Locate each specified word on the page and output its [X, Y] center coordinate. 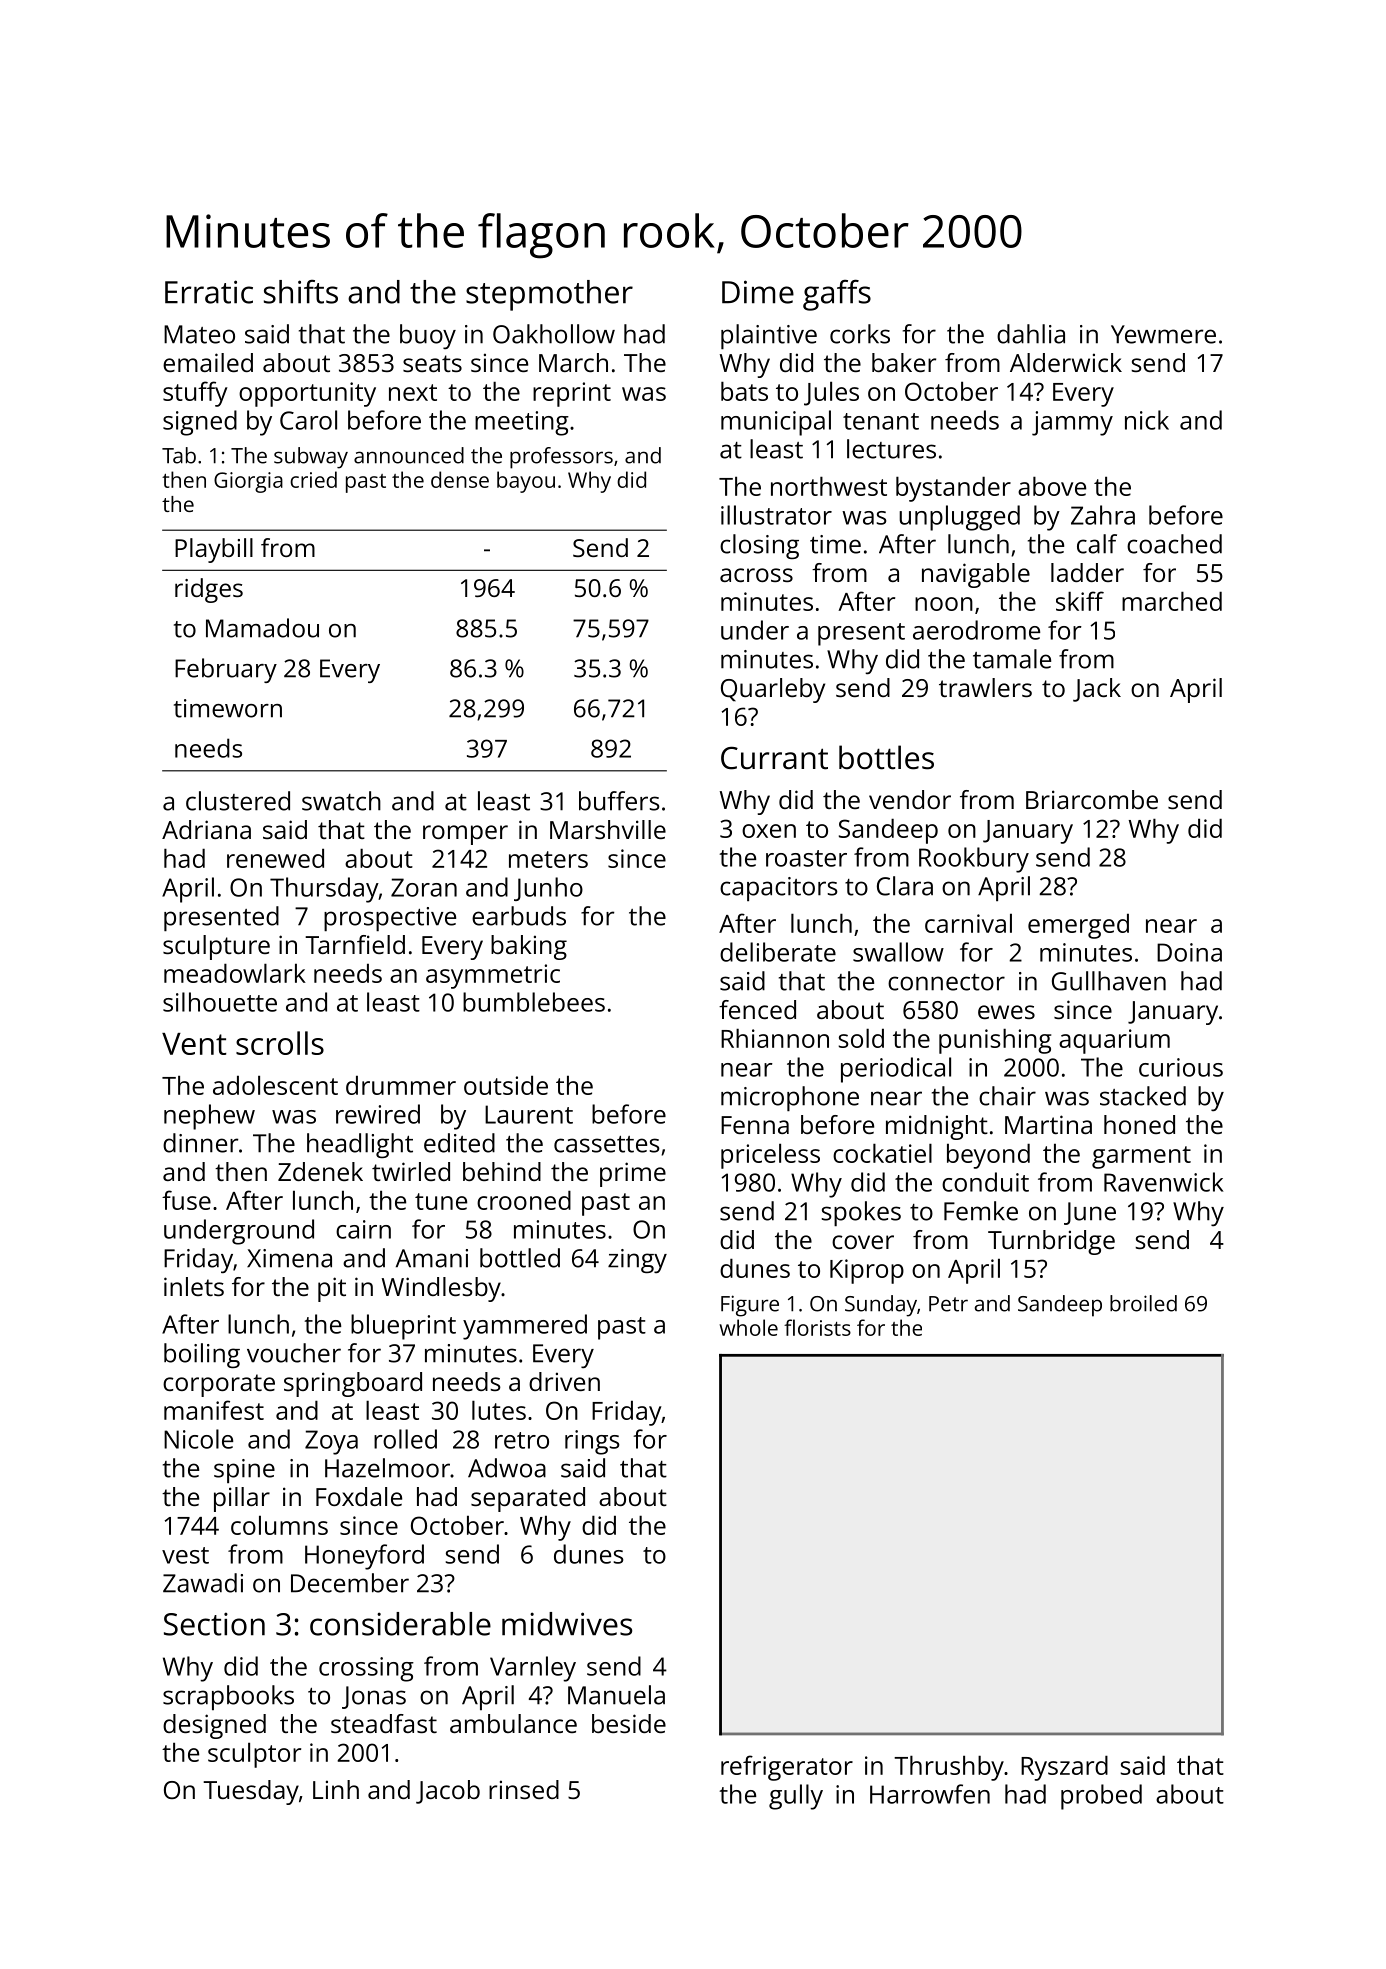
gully [796, 1797]
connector [946, 982]
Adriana [206, 829]
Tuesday [251, 1792]
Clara [905, 886]
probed [1101, 1797]
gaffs [837, 295]
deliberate [778, 952]
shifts [301, 292]
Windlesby [441, 1289]
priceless [770, 1156]
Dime [758, 292]
